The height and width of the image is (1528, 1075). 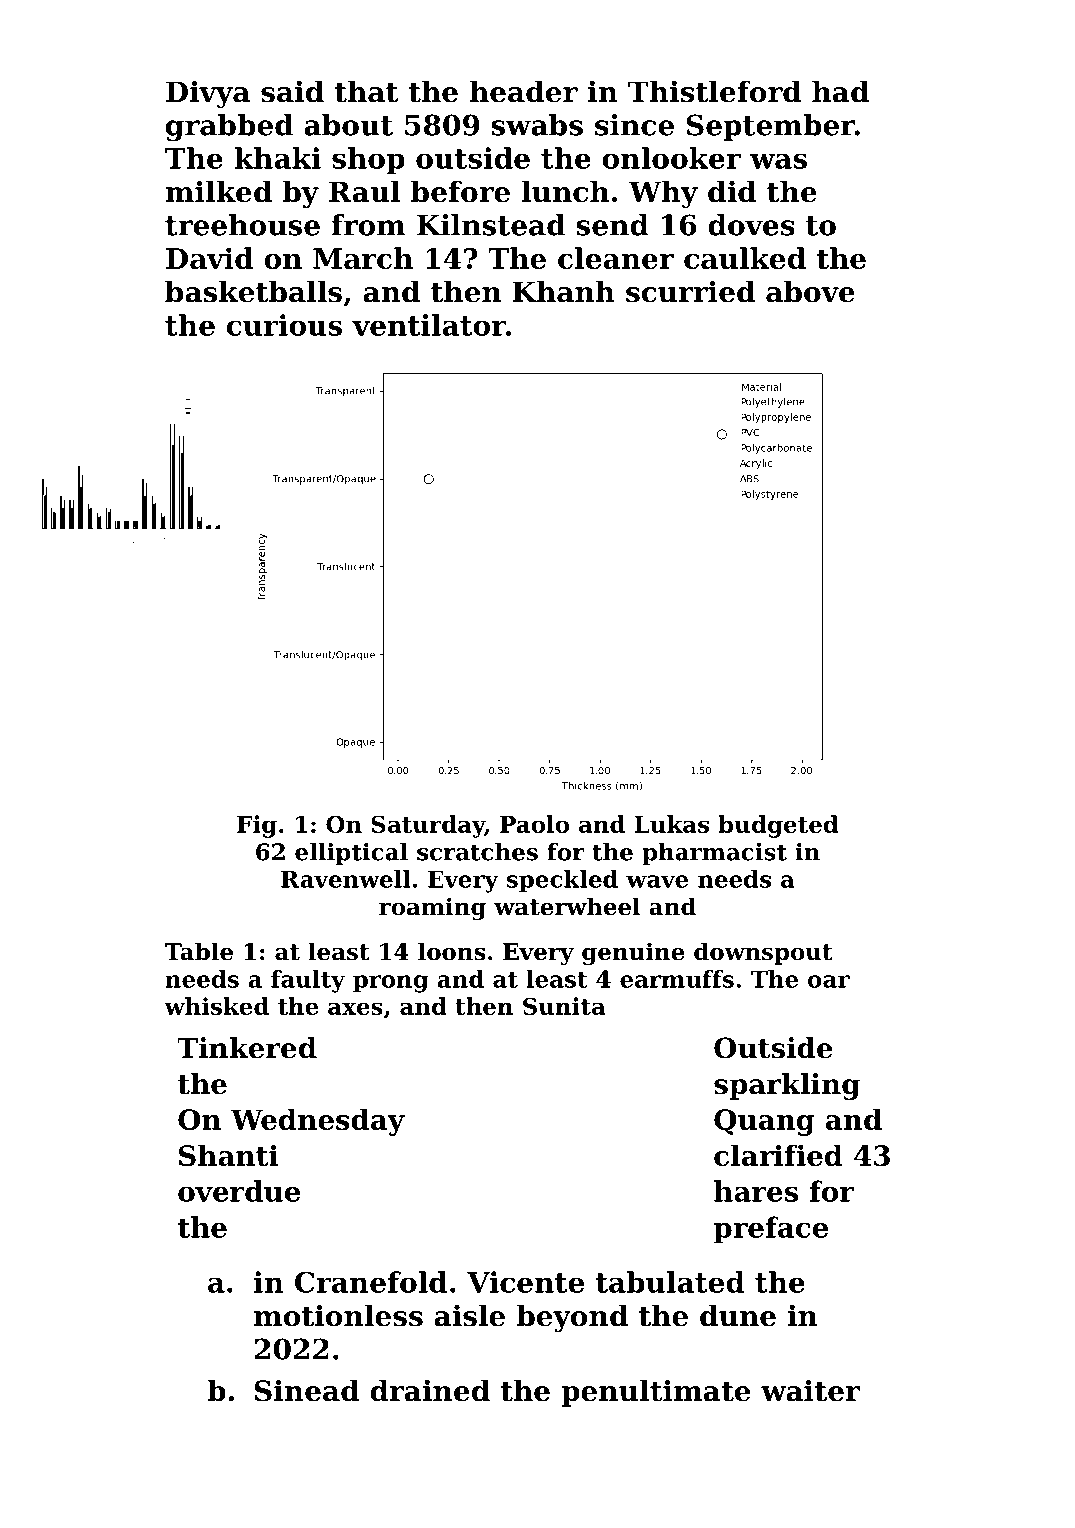 I want to click on Quang, so click(x=764, y=1122).
